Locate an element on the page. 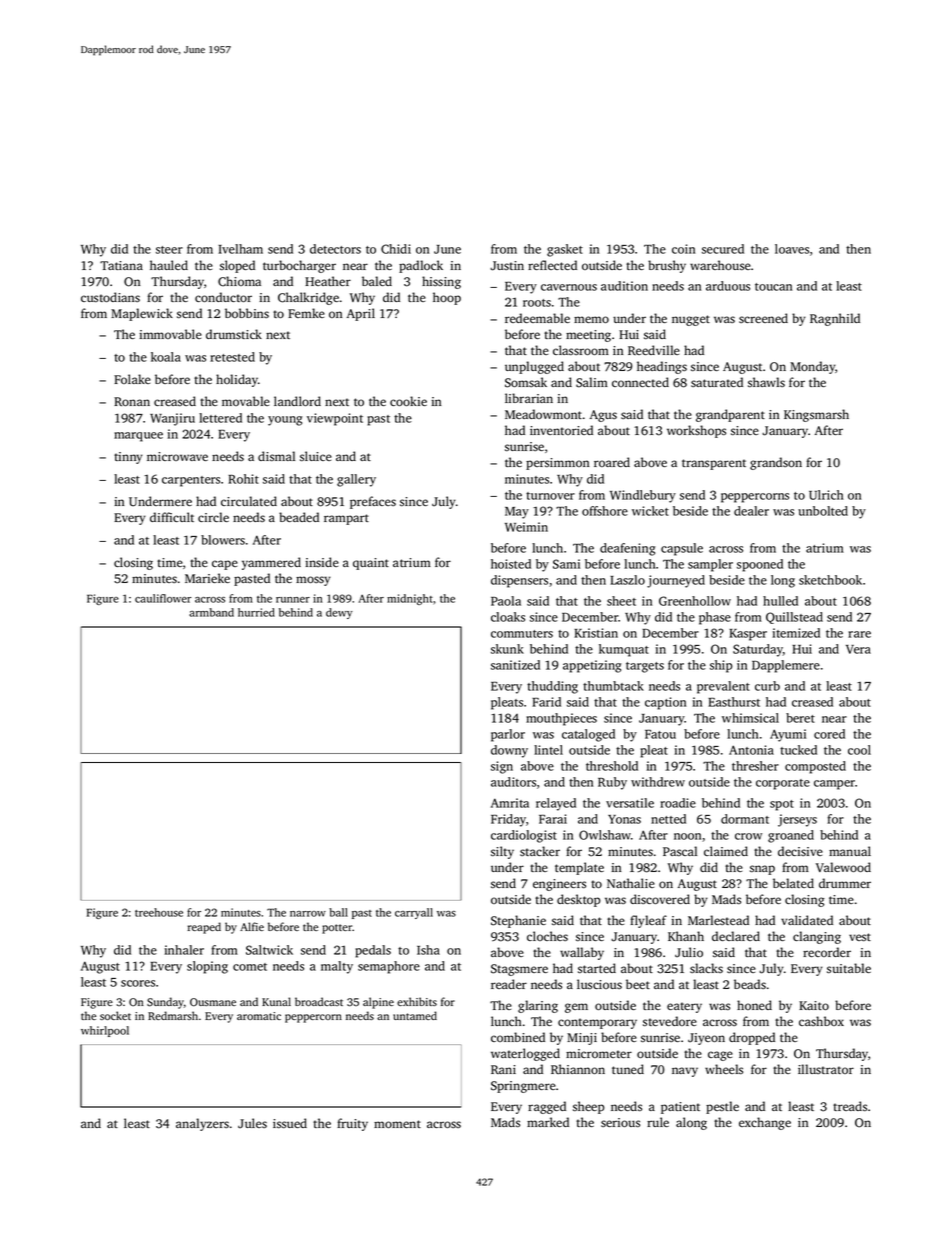  cookie is located at coordinates (408, 401).
